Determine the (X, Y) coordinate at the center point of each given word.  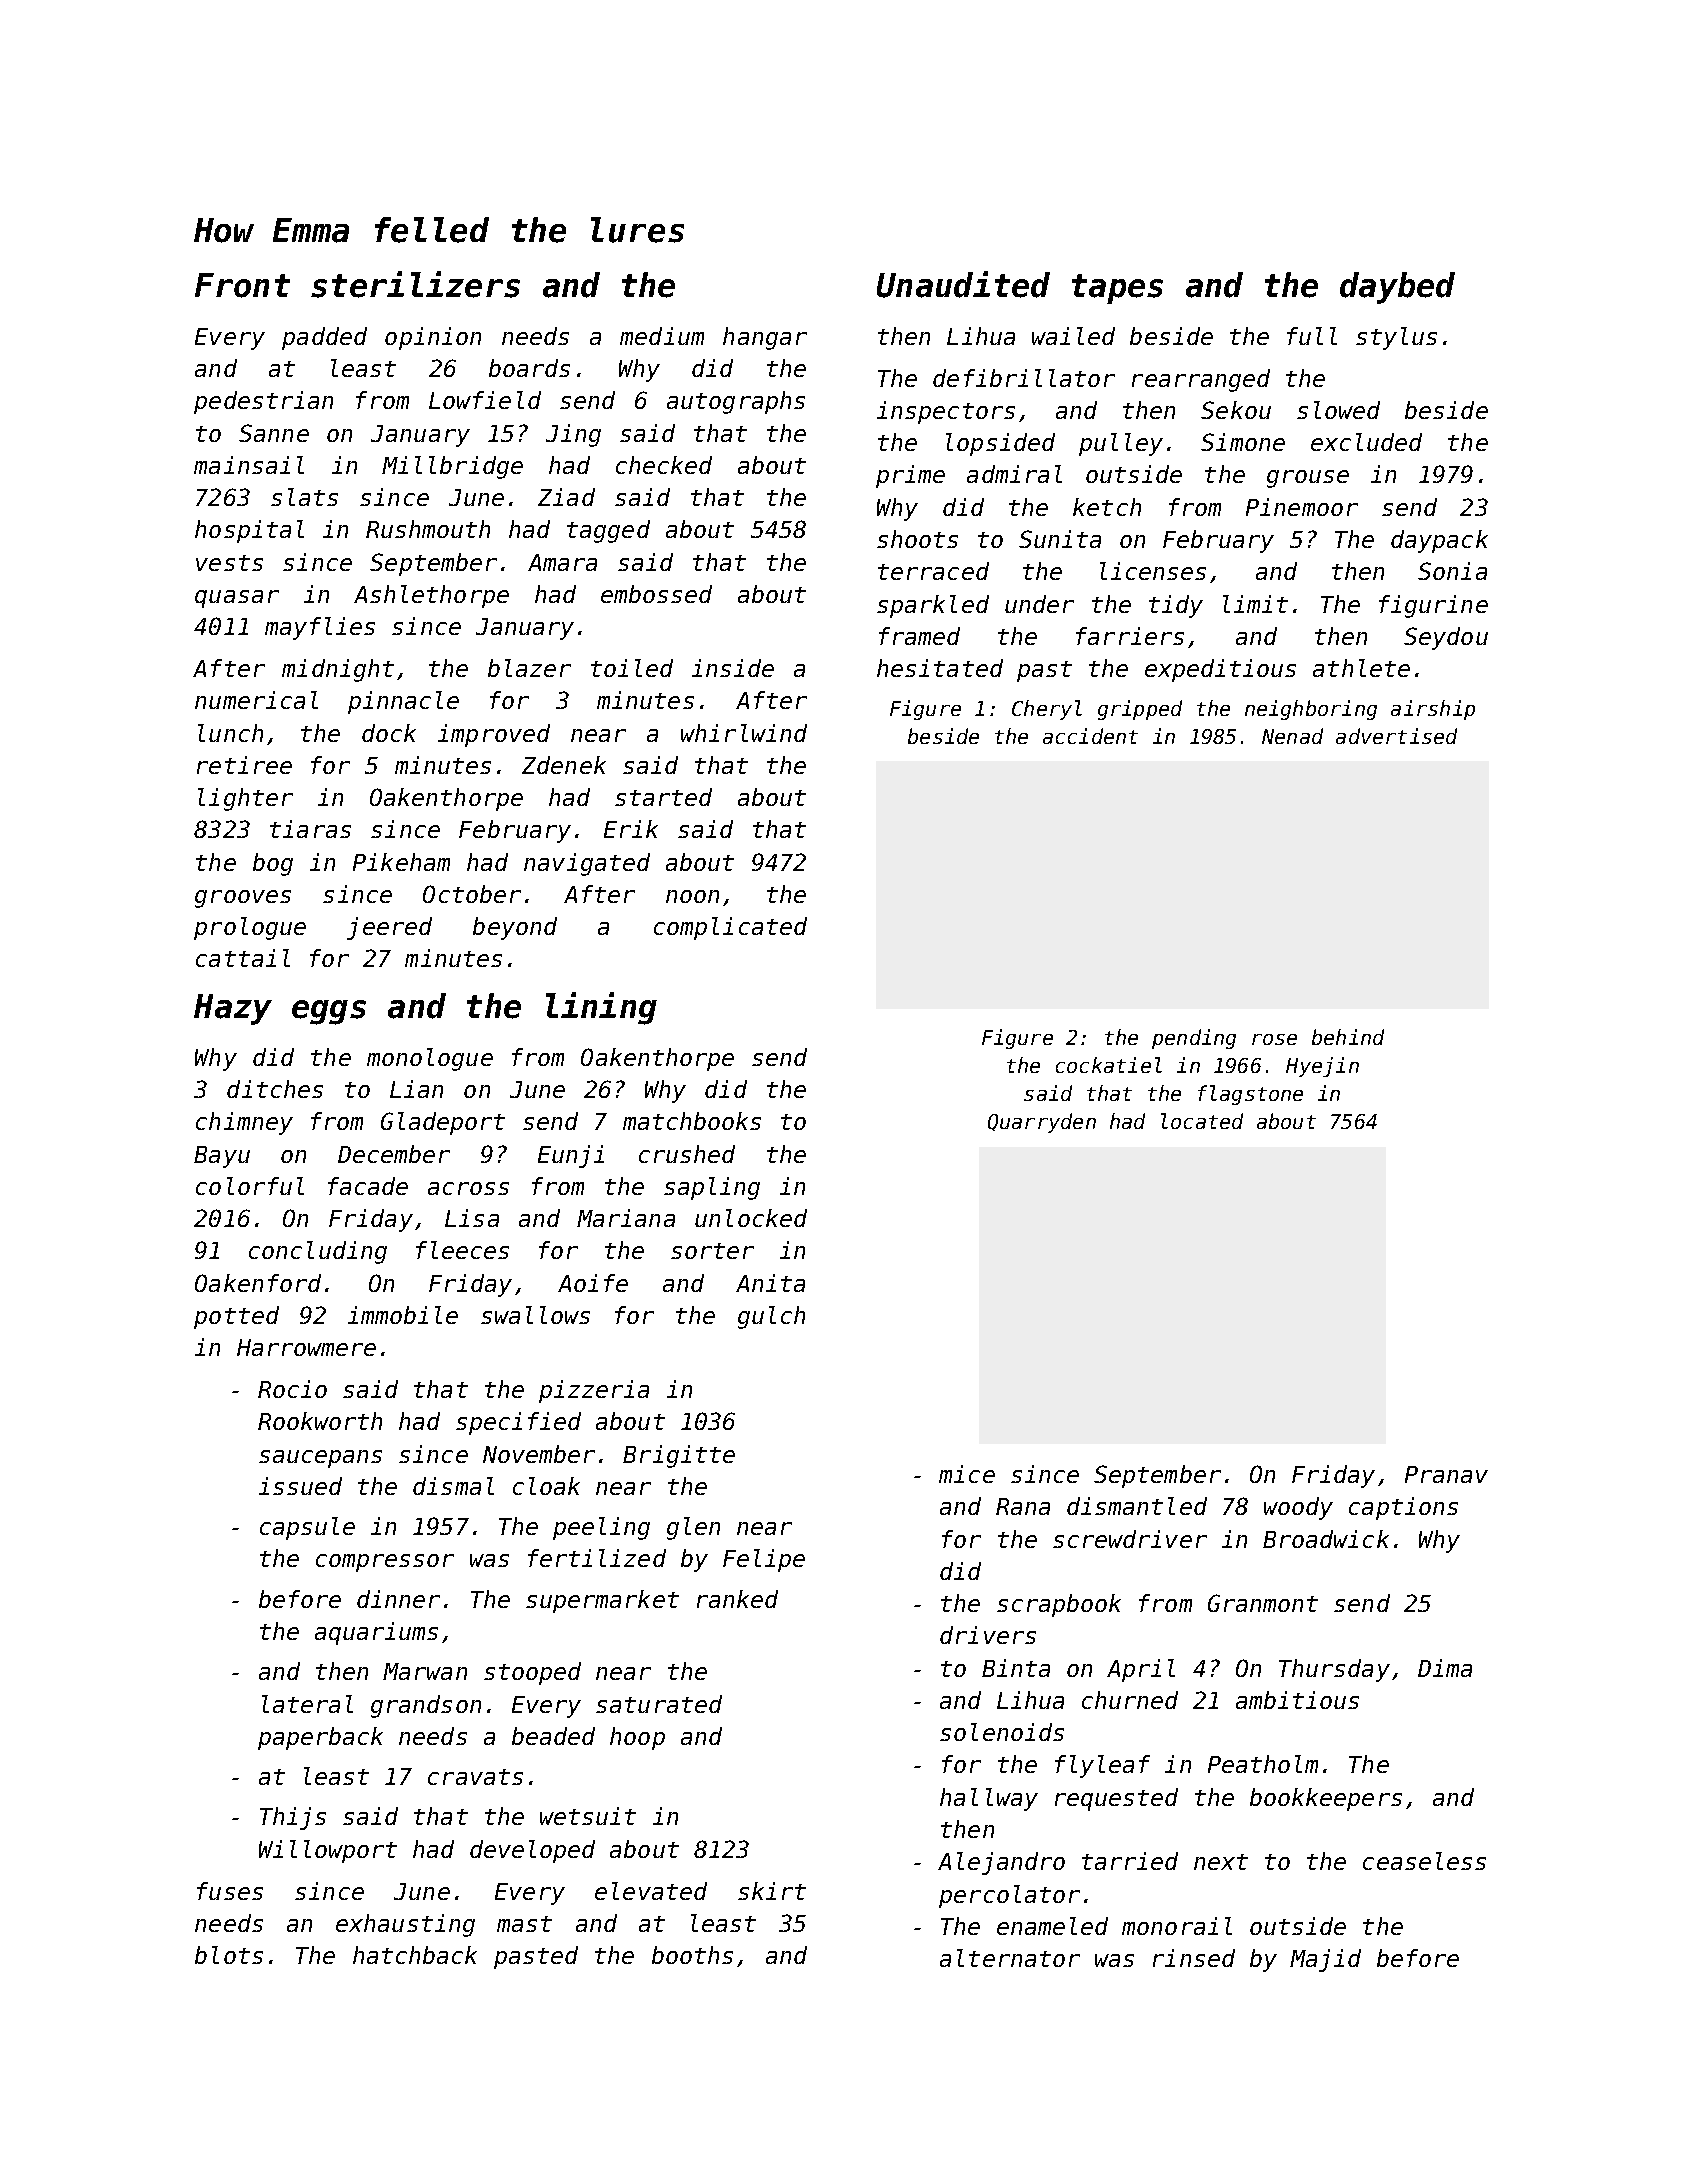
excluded (1366, 442)
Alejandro (1001, 1863)
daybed (1397, 288)
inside (733, 668)
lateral (307, 1704)
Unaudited (963, 284)
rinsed (1194, 1958)
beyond (515, 928)
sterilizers (415, 284)
